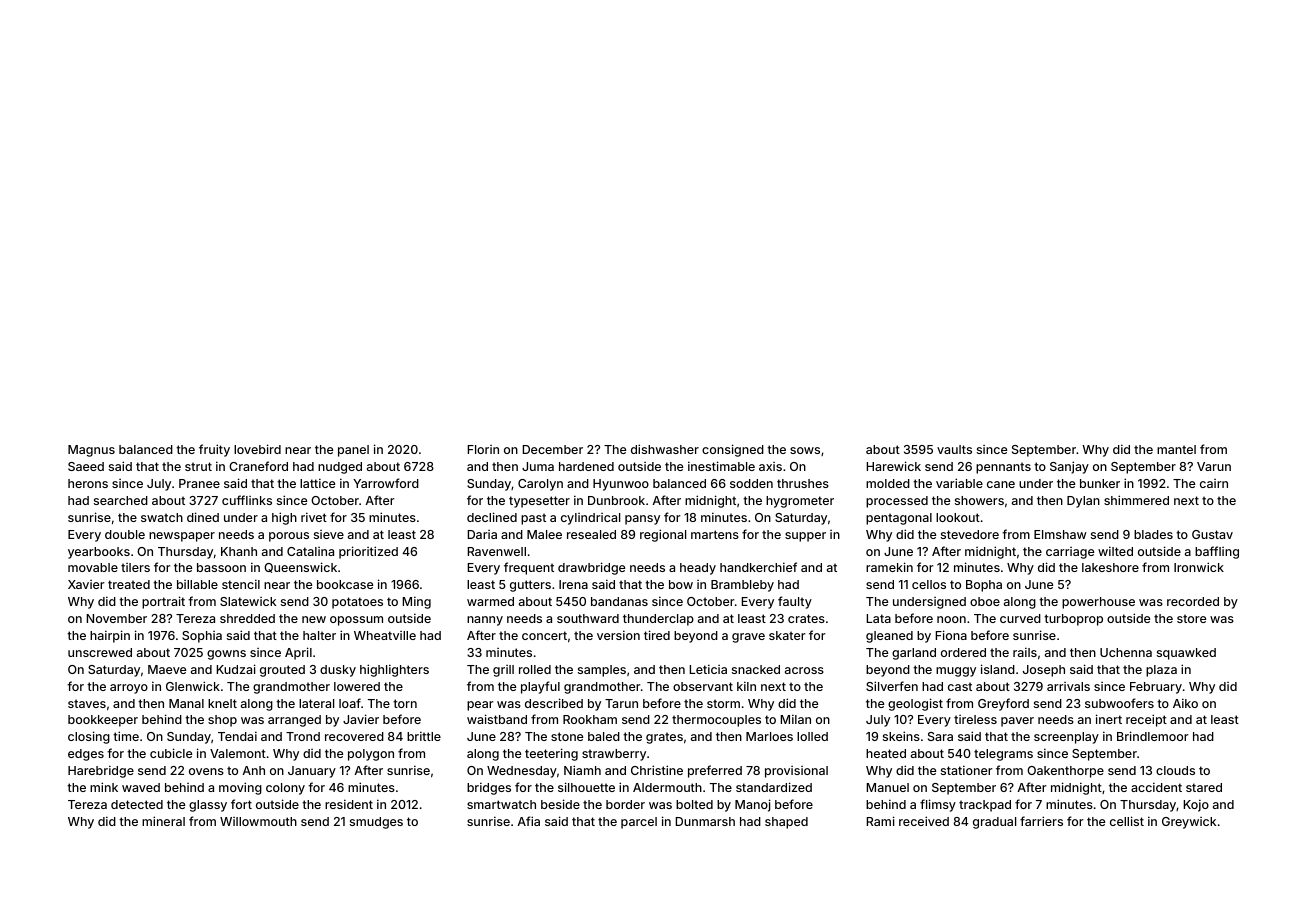 Image resolution: width=1308 pixels, height=924 pixels. What do you see at coordinates (800, 502) in the image?
I see `hygrometer` at bounding box center [800, 502].
